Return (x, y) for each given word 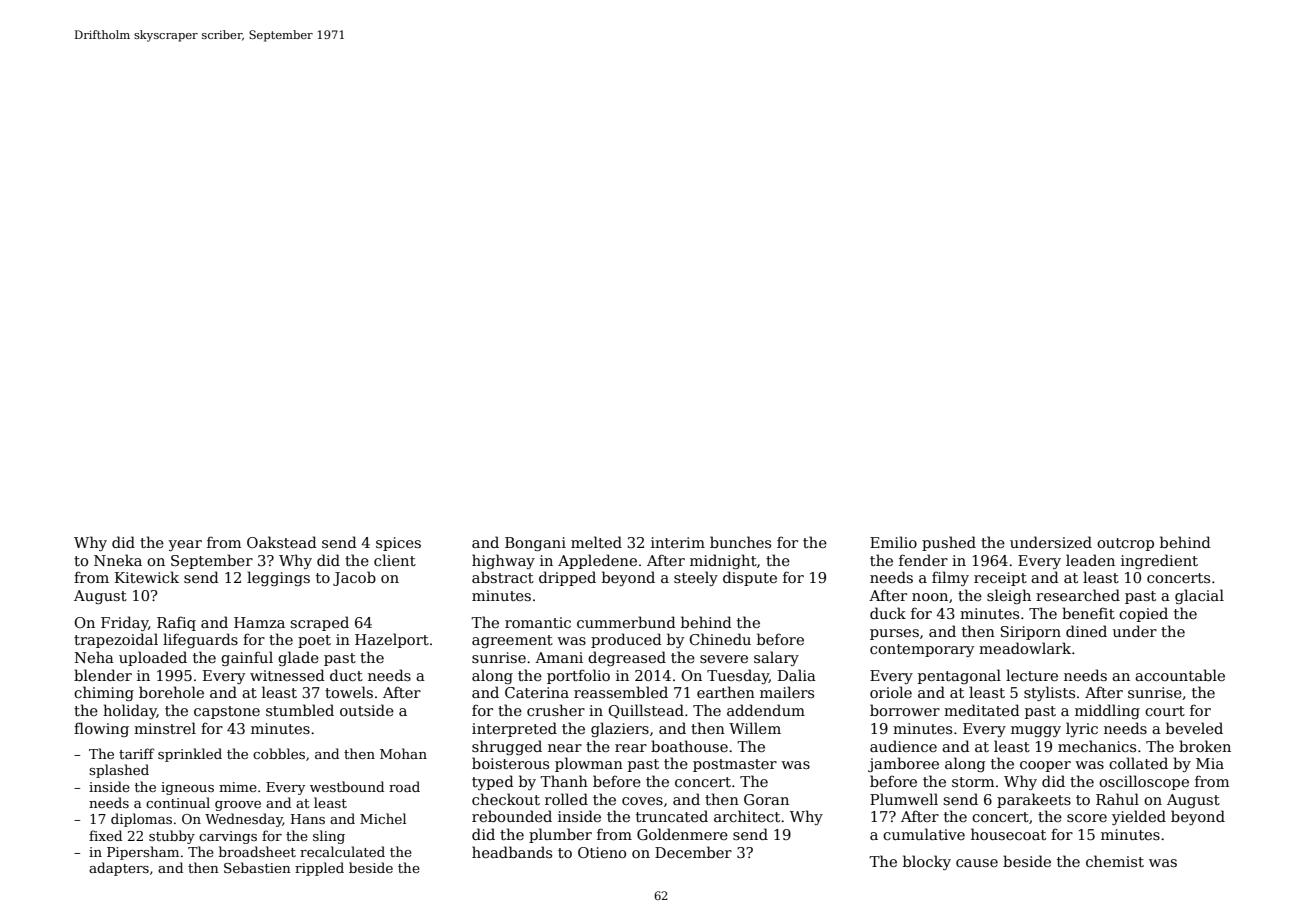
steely (696, 578)
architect (747, 816)
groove (238, 806)
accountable (1180, 675)
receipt (1000, 579)
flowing (101, 729)
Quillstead (646, 711)
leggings (278, 578)
